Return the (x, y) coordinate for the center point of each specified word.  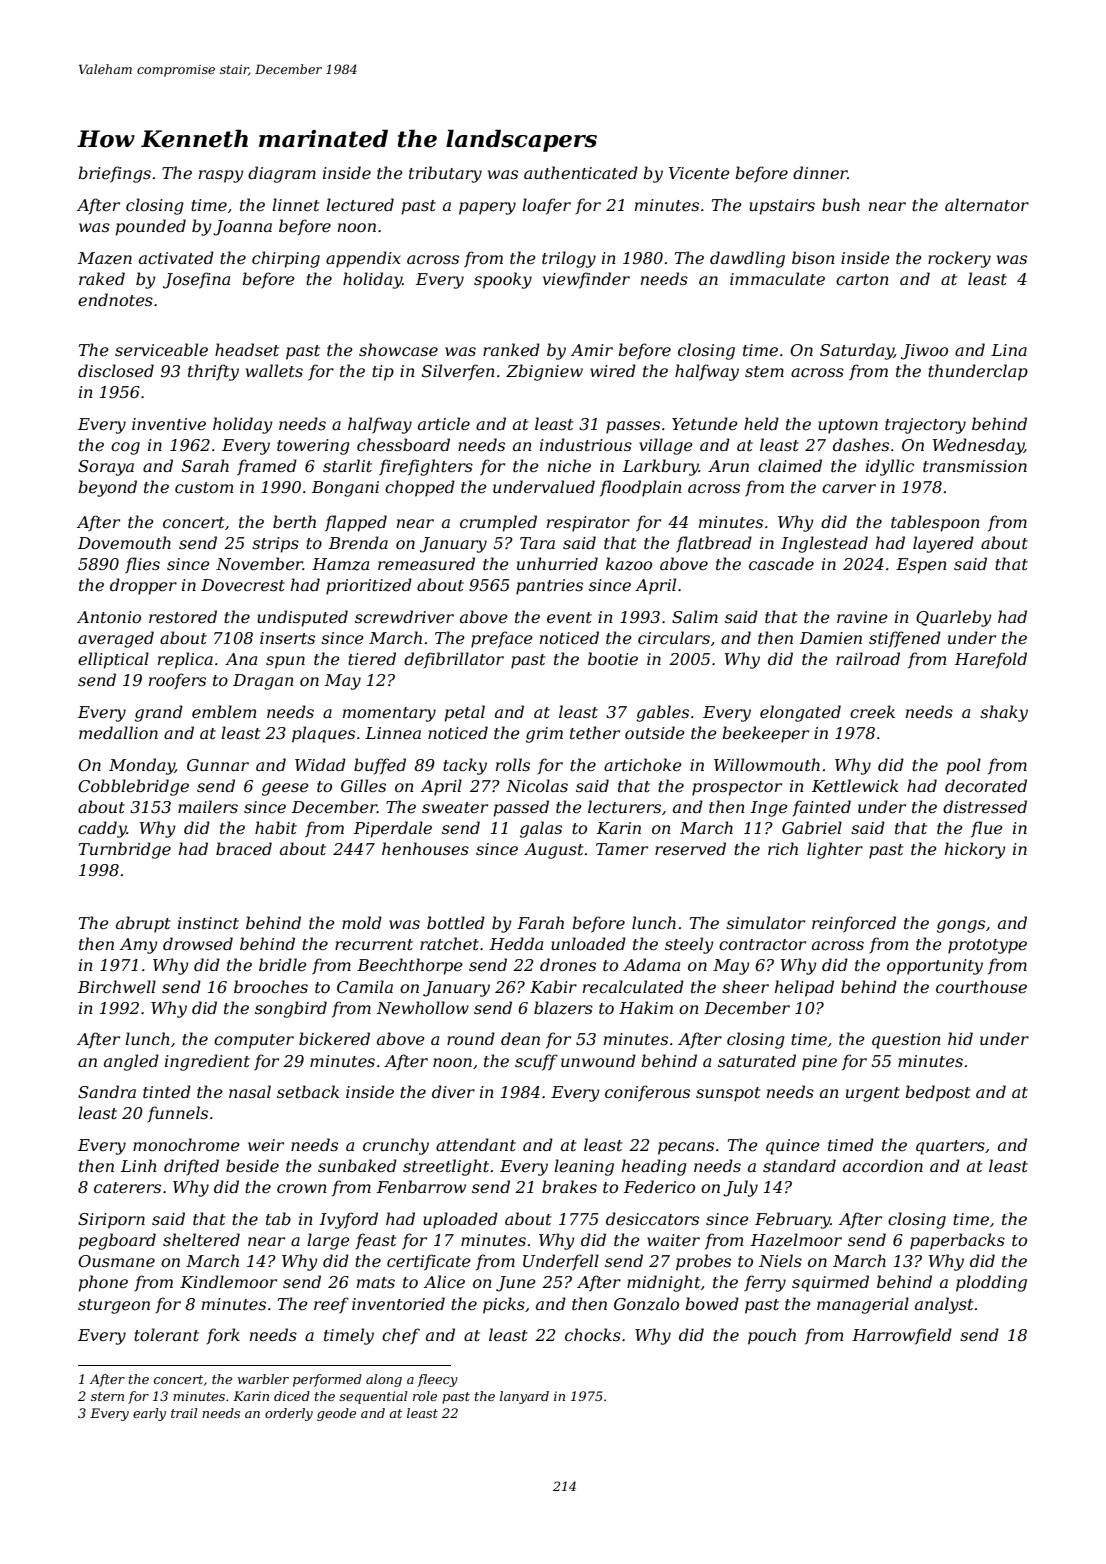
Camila (365, 986)
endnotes (115, 299)
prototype (987, 946)
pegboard (117, 1241)
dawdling (747, 259)
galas (541, 829)
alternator (987, 204)
